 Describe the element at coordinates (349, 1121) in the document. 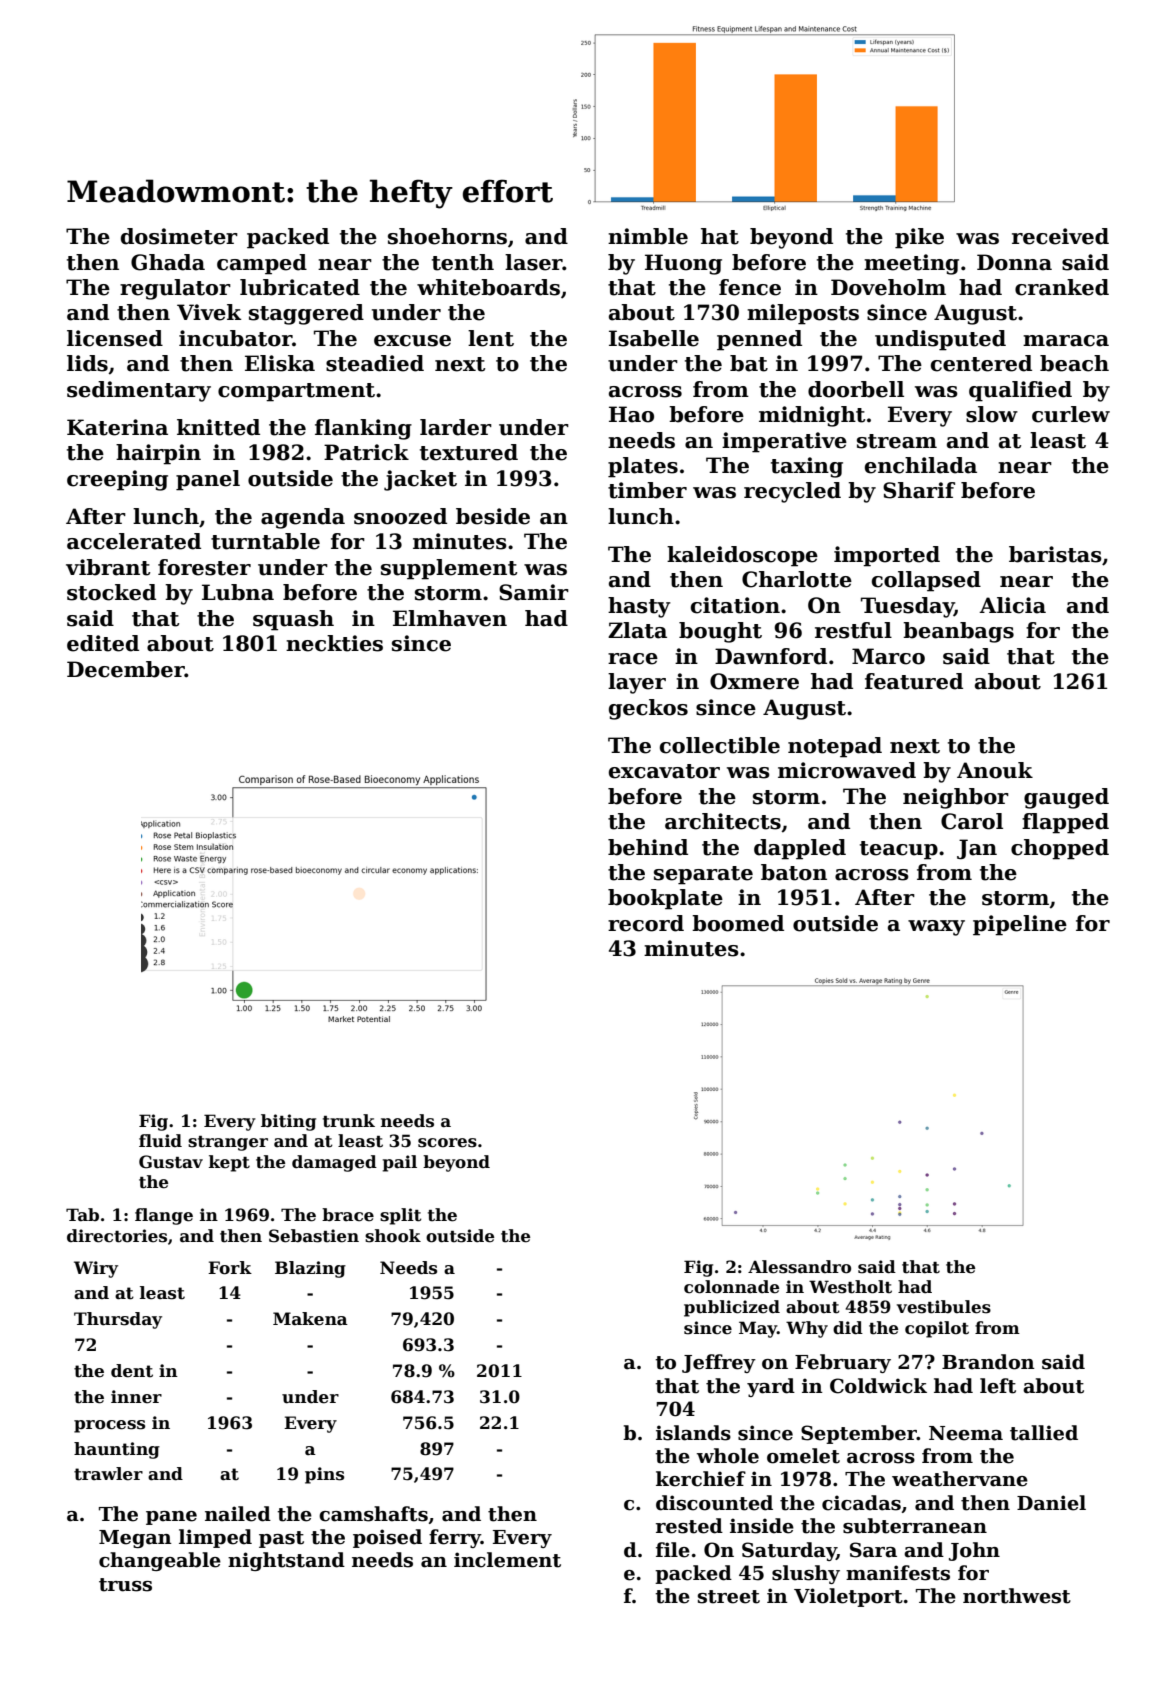

I see `trunk` at that location.
